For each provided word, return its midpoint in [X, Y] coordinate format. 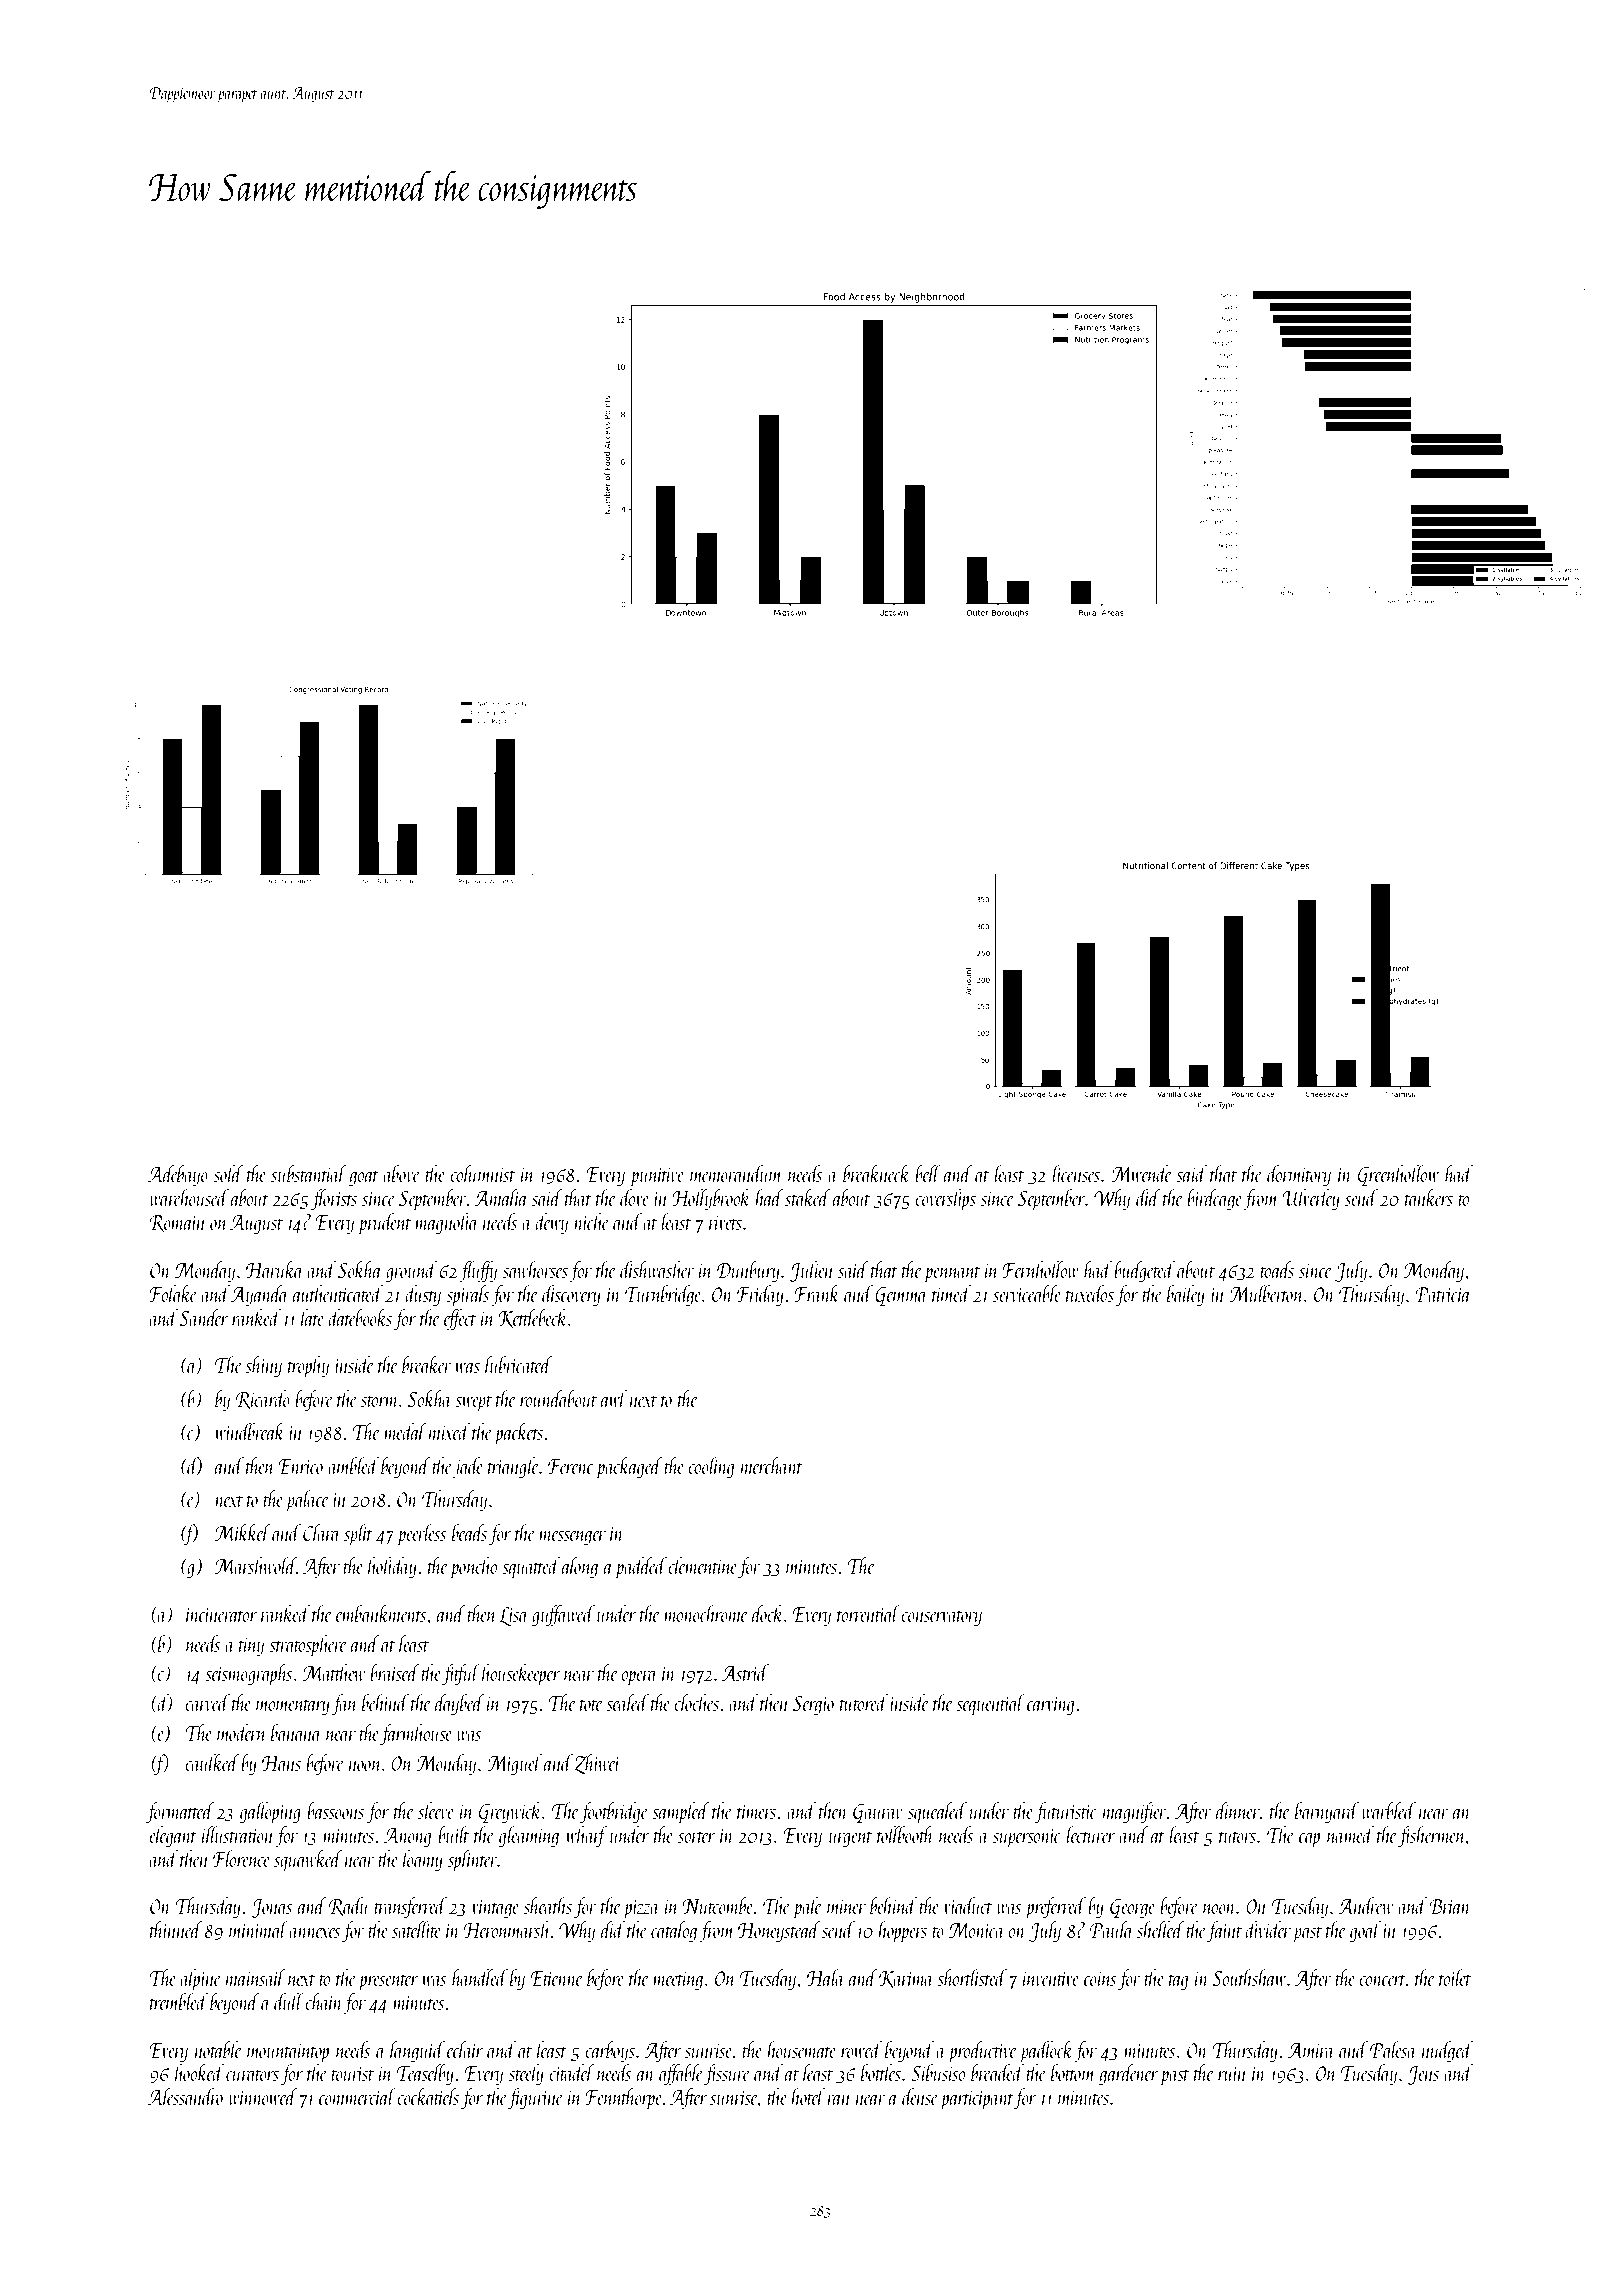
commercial [357, 2096]
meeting [678, 1981]
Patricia [1443, 1294]
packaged [629, 1468]
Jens [1423, 2075]
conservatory [941, 1618]
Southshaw [1249, 1977]
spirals [468, 1296]
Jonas [271, 1908]
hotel [808, 2096]
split [358, 1535]
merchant [772, 1465]
